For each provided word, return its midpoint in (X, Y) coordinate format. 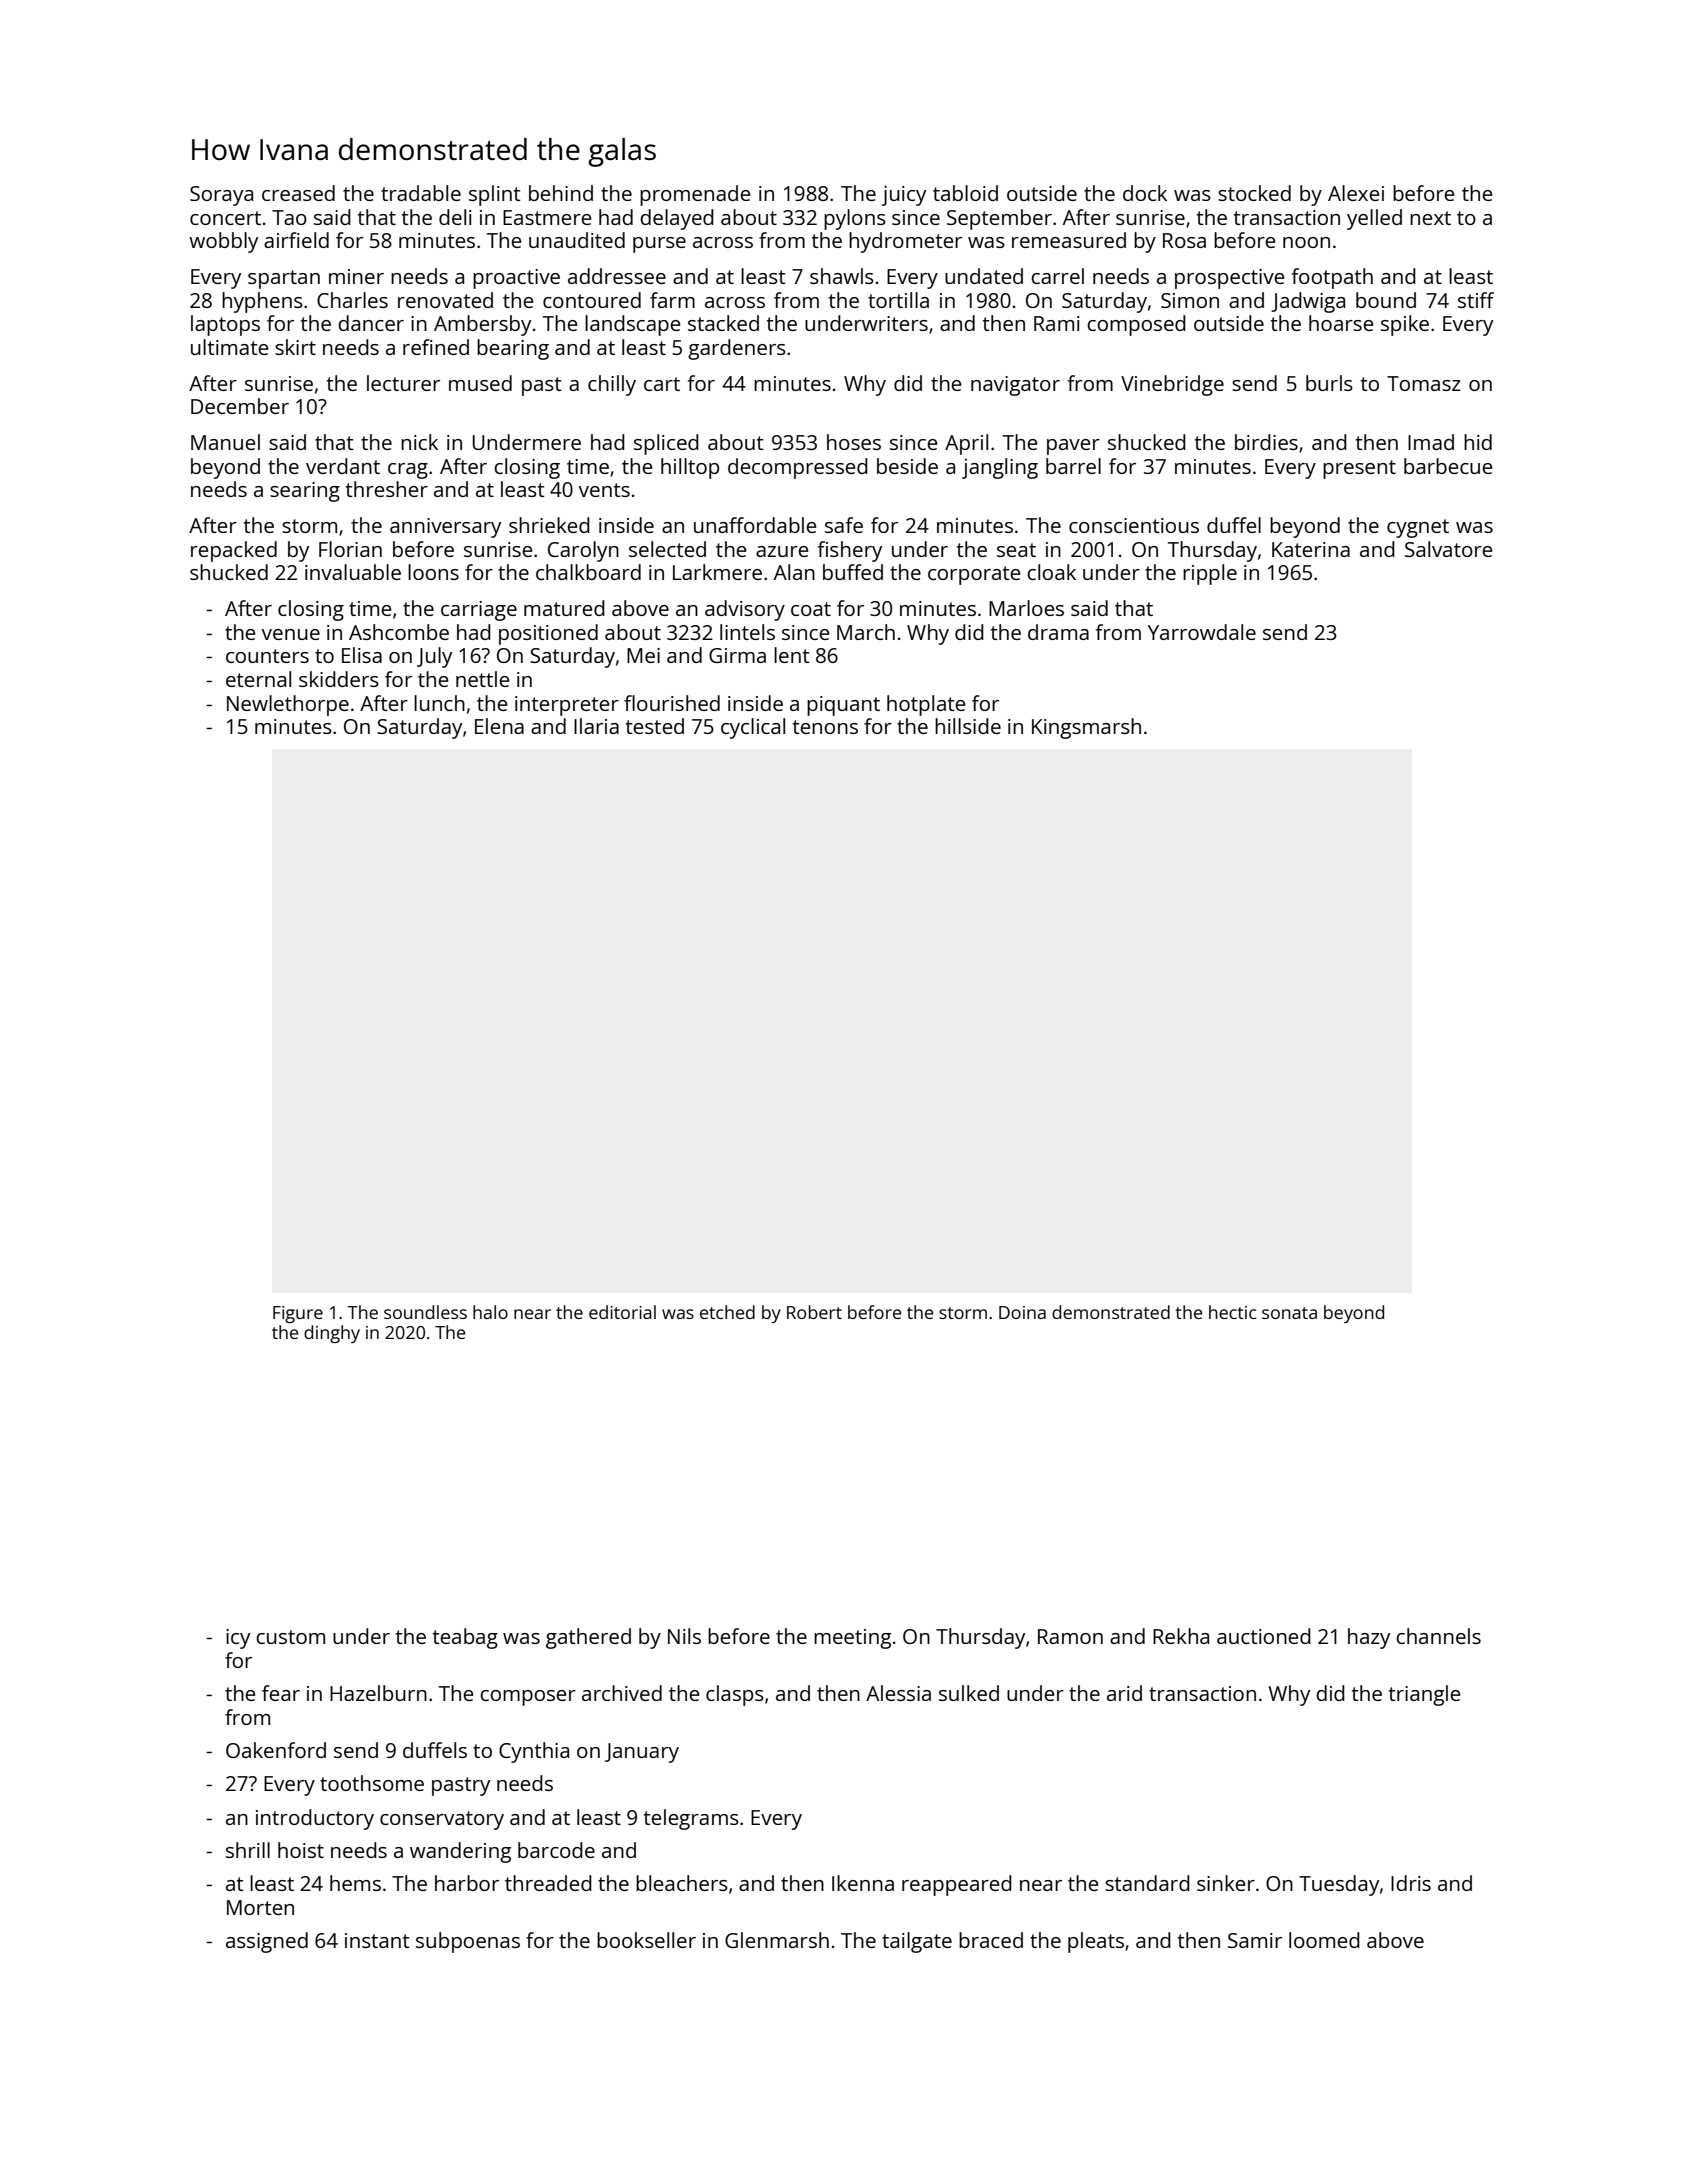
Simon (1190, 300)
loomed (1324, 1940)
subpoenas (468, 1942)
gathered (588, 1638)
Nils (684, 1636)
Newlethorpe (288, 705)
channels (1438, 1636)
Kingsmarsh (1086, 728)
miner (356, 276)
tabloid (965, 193)
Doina (1022, 1312)
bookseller (646, 1940)
